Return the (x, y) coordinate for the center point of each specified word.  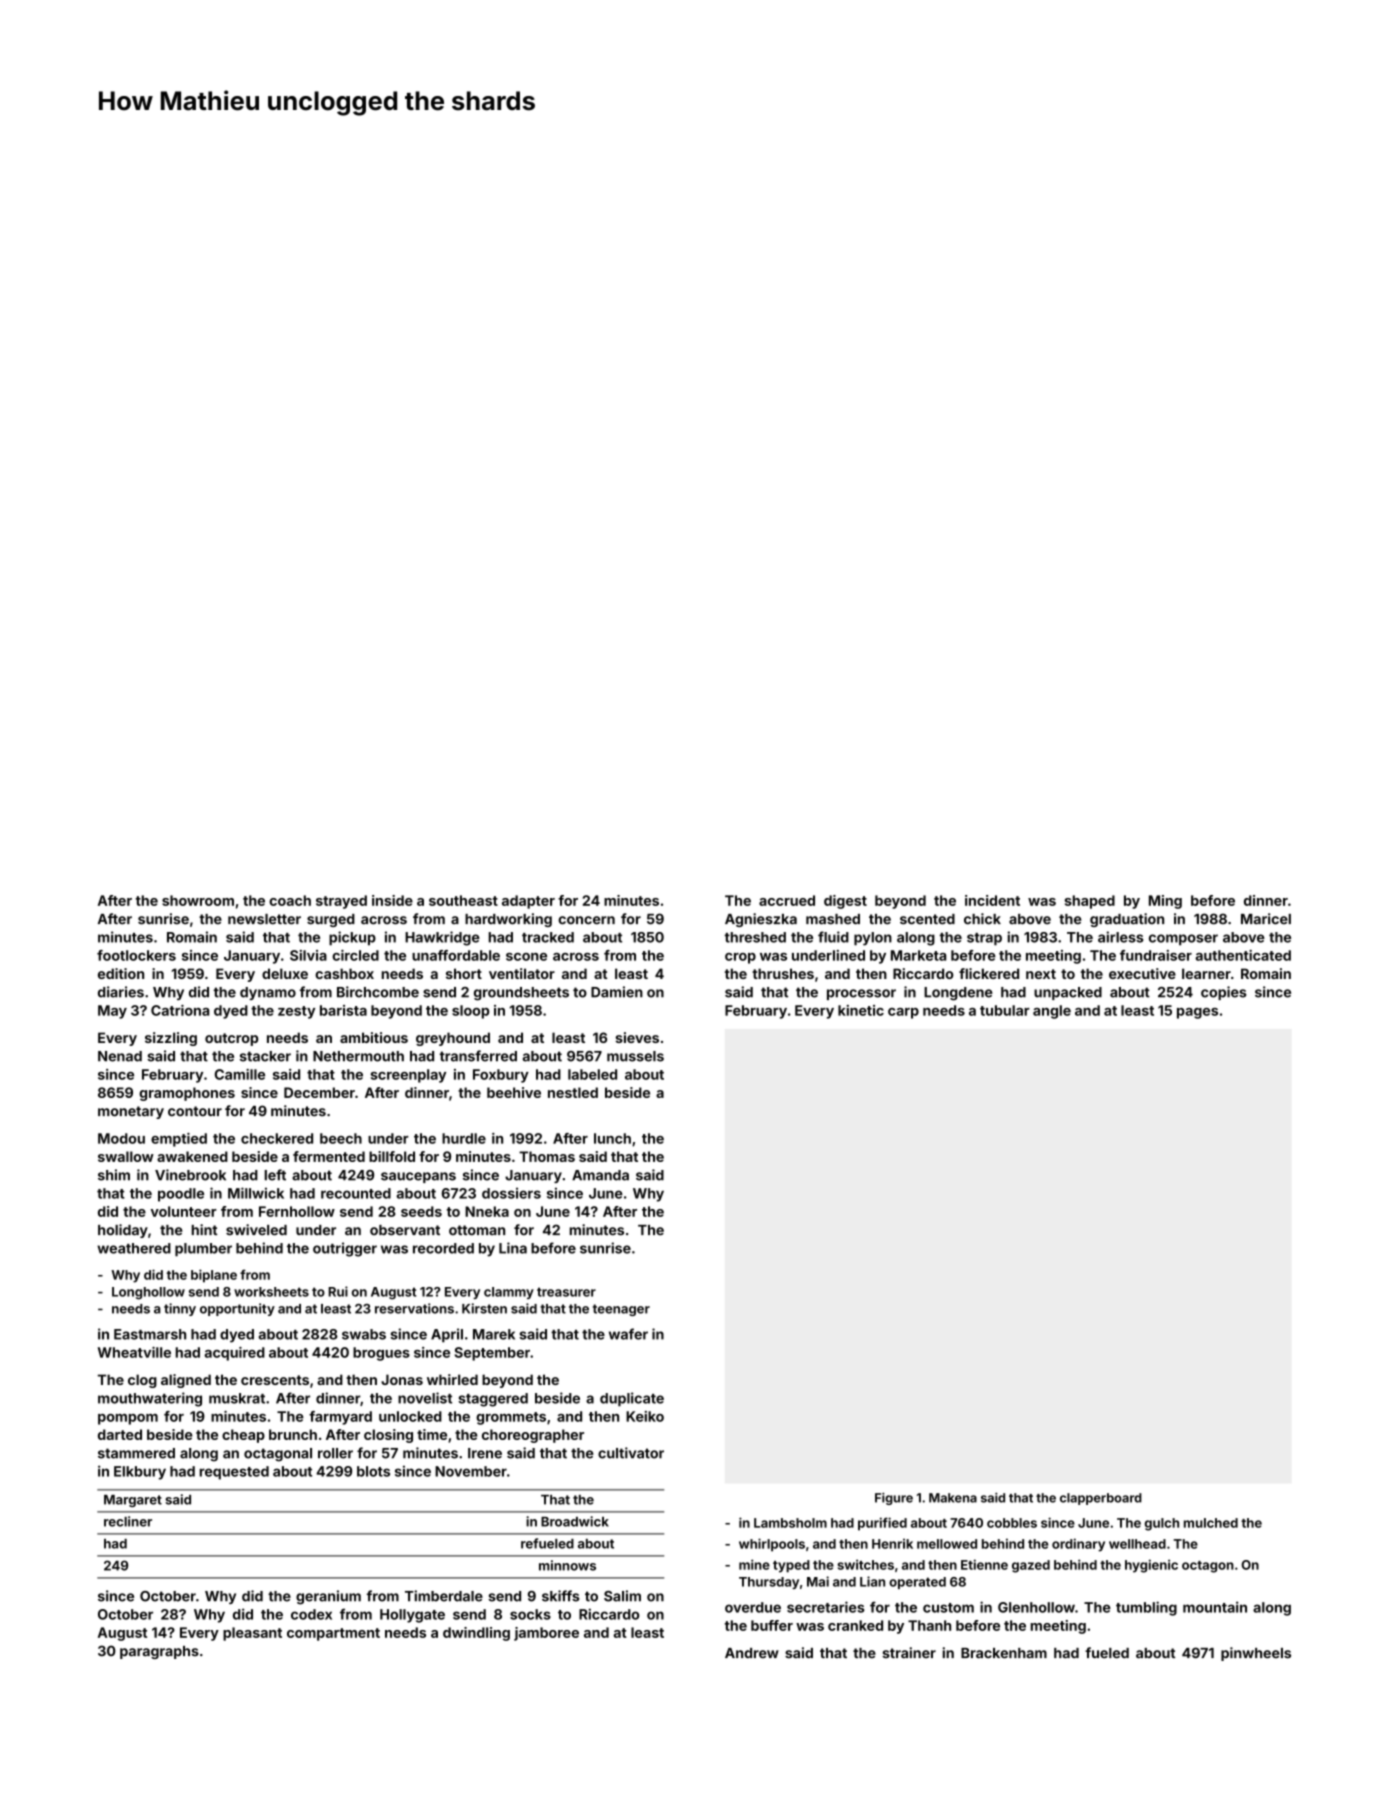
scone (526, 957)
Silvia (308, 955)
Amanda (600, 1175)
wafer (628, 1334)
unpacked (1068, 993)
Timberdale (444, 1596)
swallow (126, 1156)
